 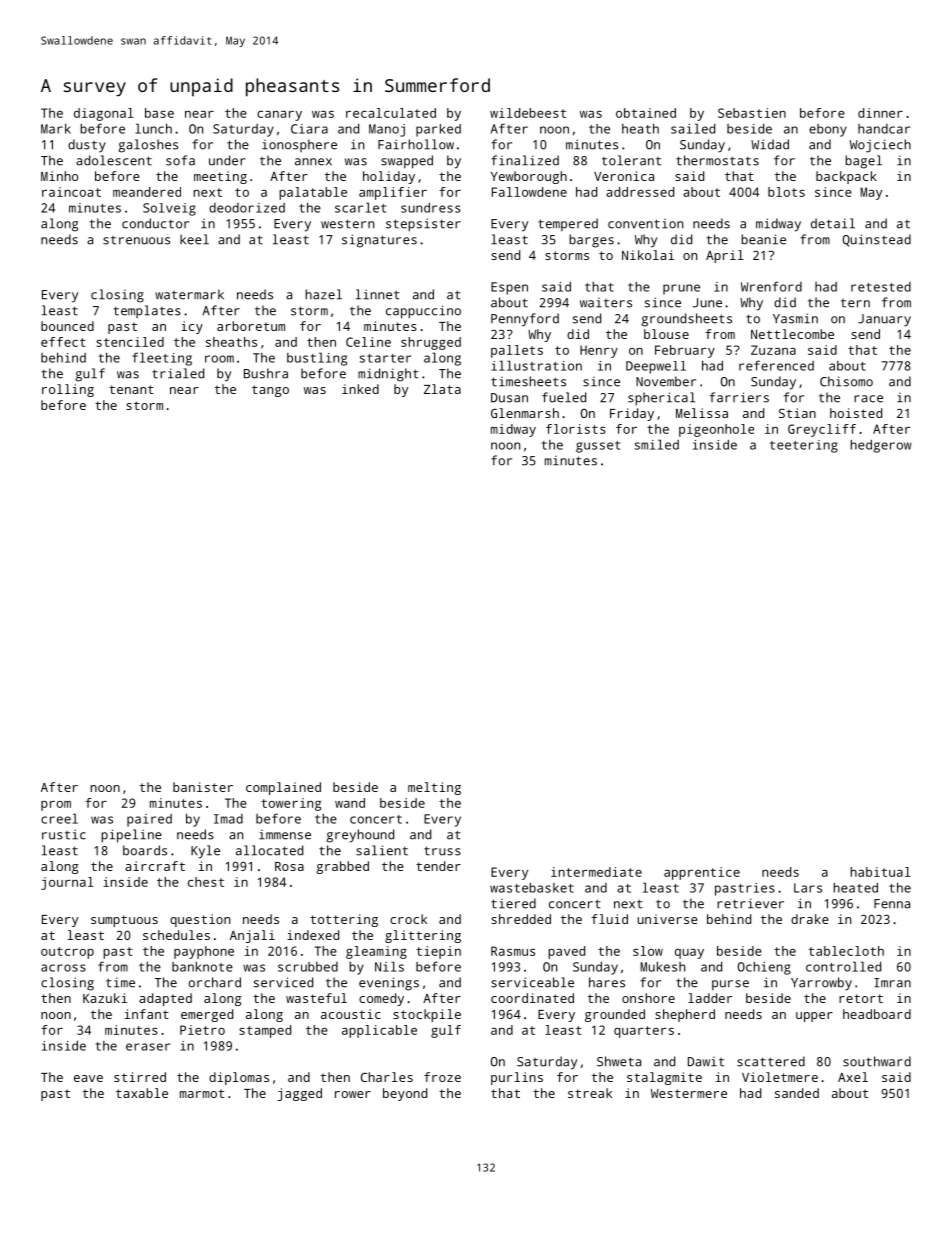 I want to click on bounced, so click(x=67, y=326).
